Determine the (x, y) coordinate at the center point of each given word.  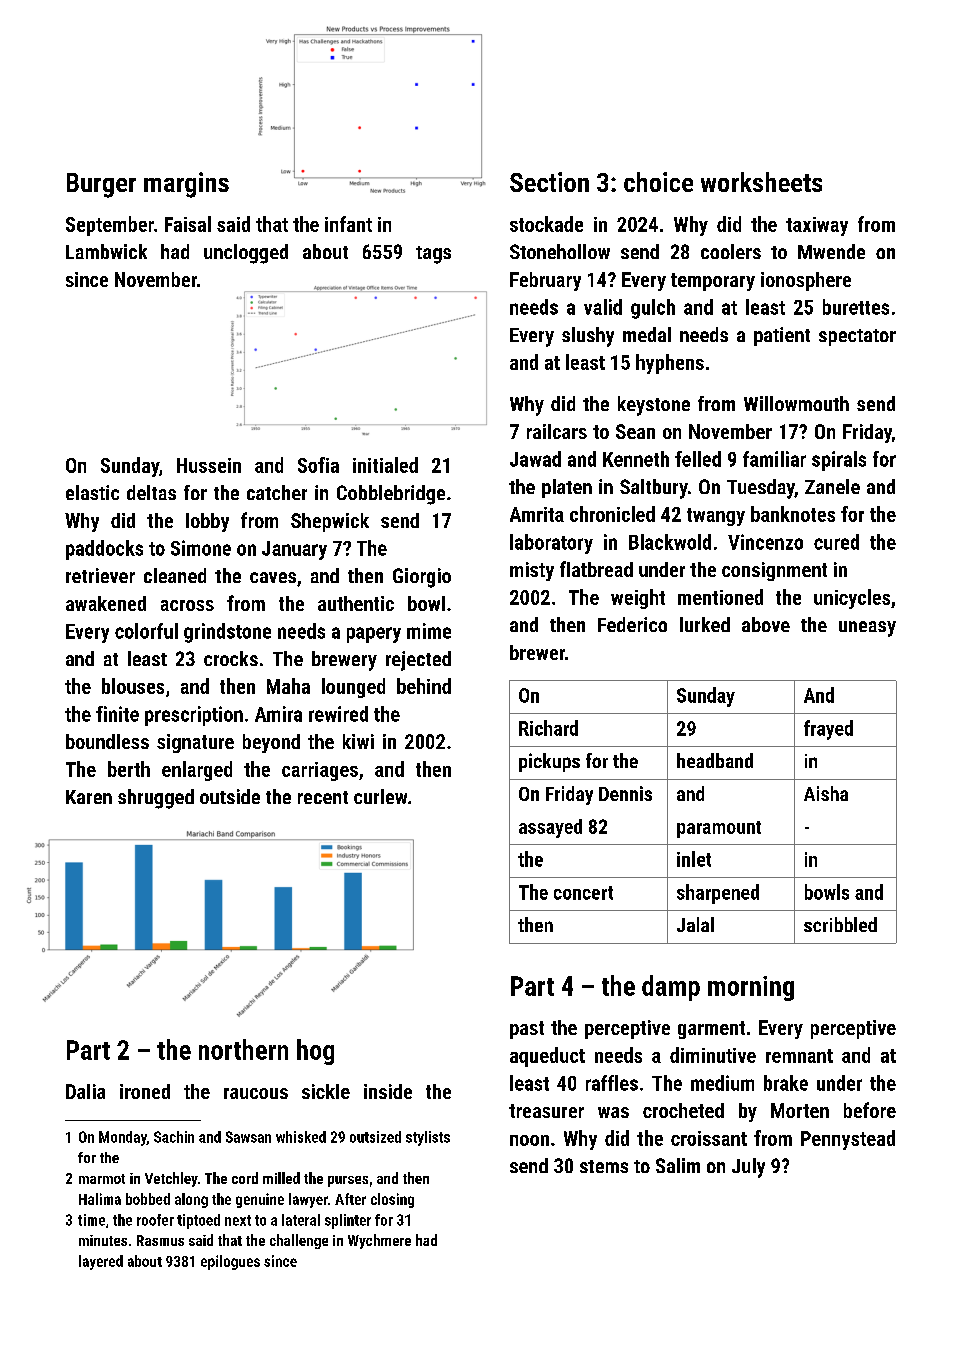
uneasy (867, 629)
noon (529, 1140)
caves (273, 577)
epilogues (230, 1262)
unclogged (246, 254)
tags (433, 255)
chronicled (612, 514)
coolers (731, 251)
